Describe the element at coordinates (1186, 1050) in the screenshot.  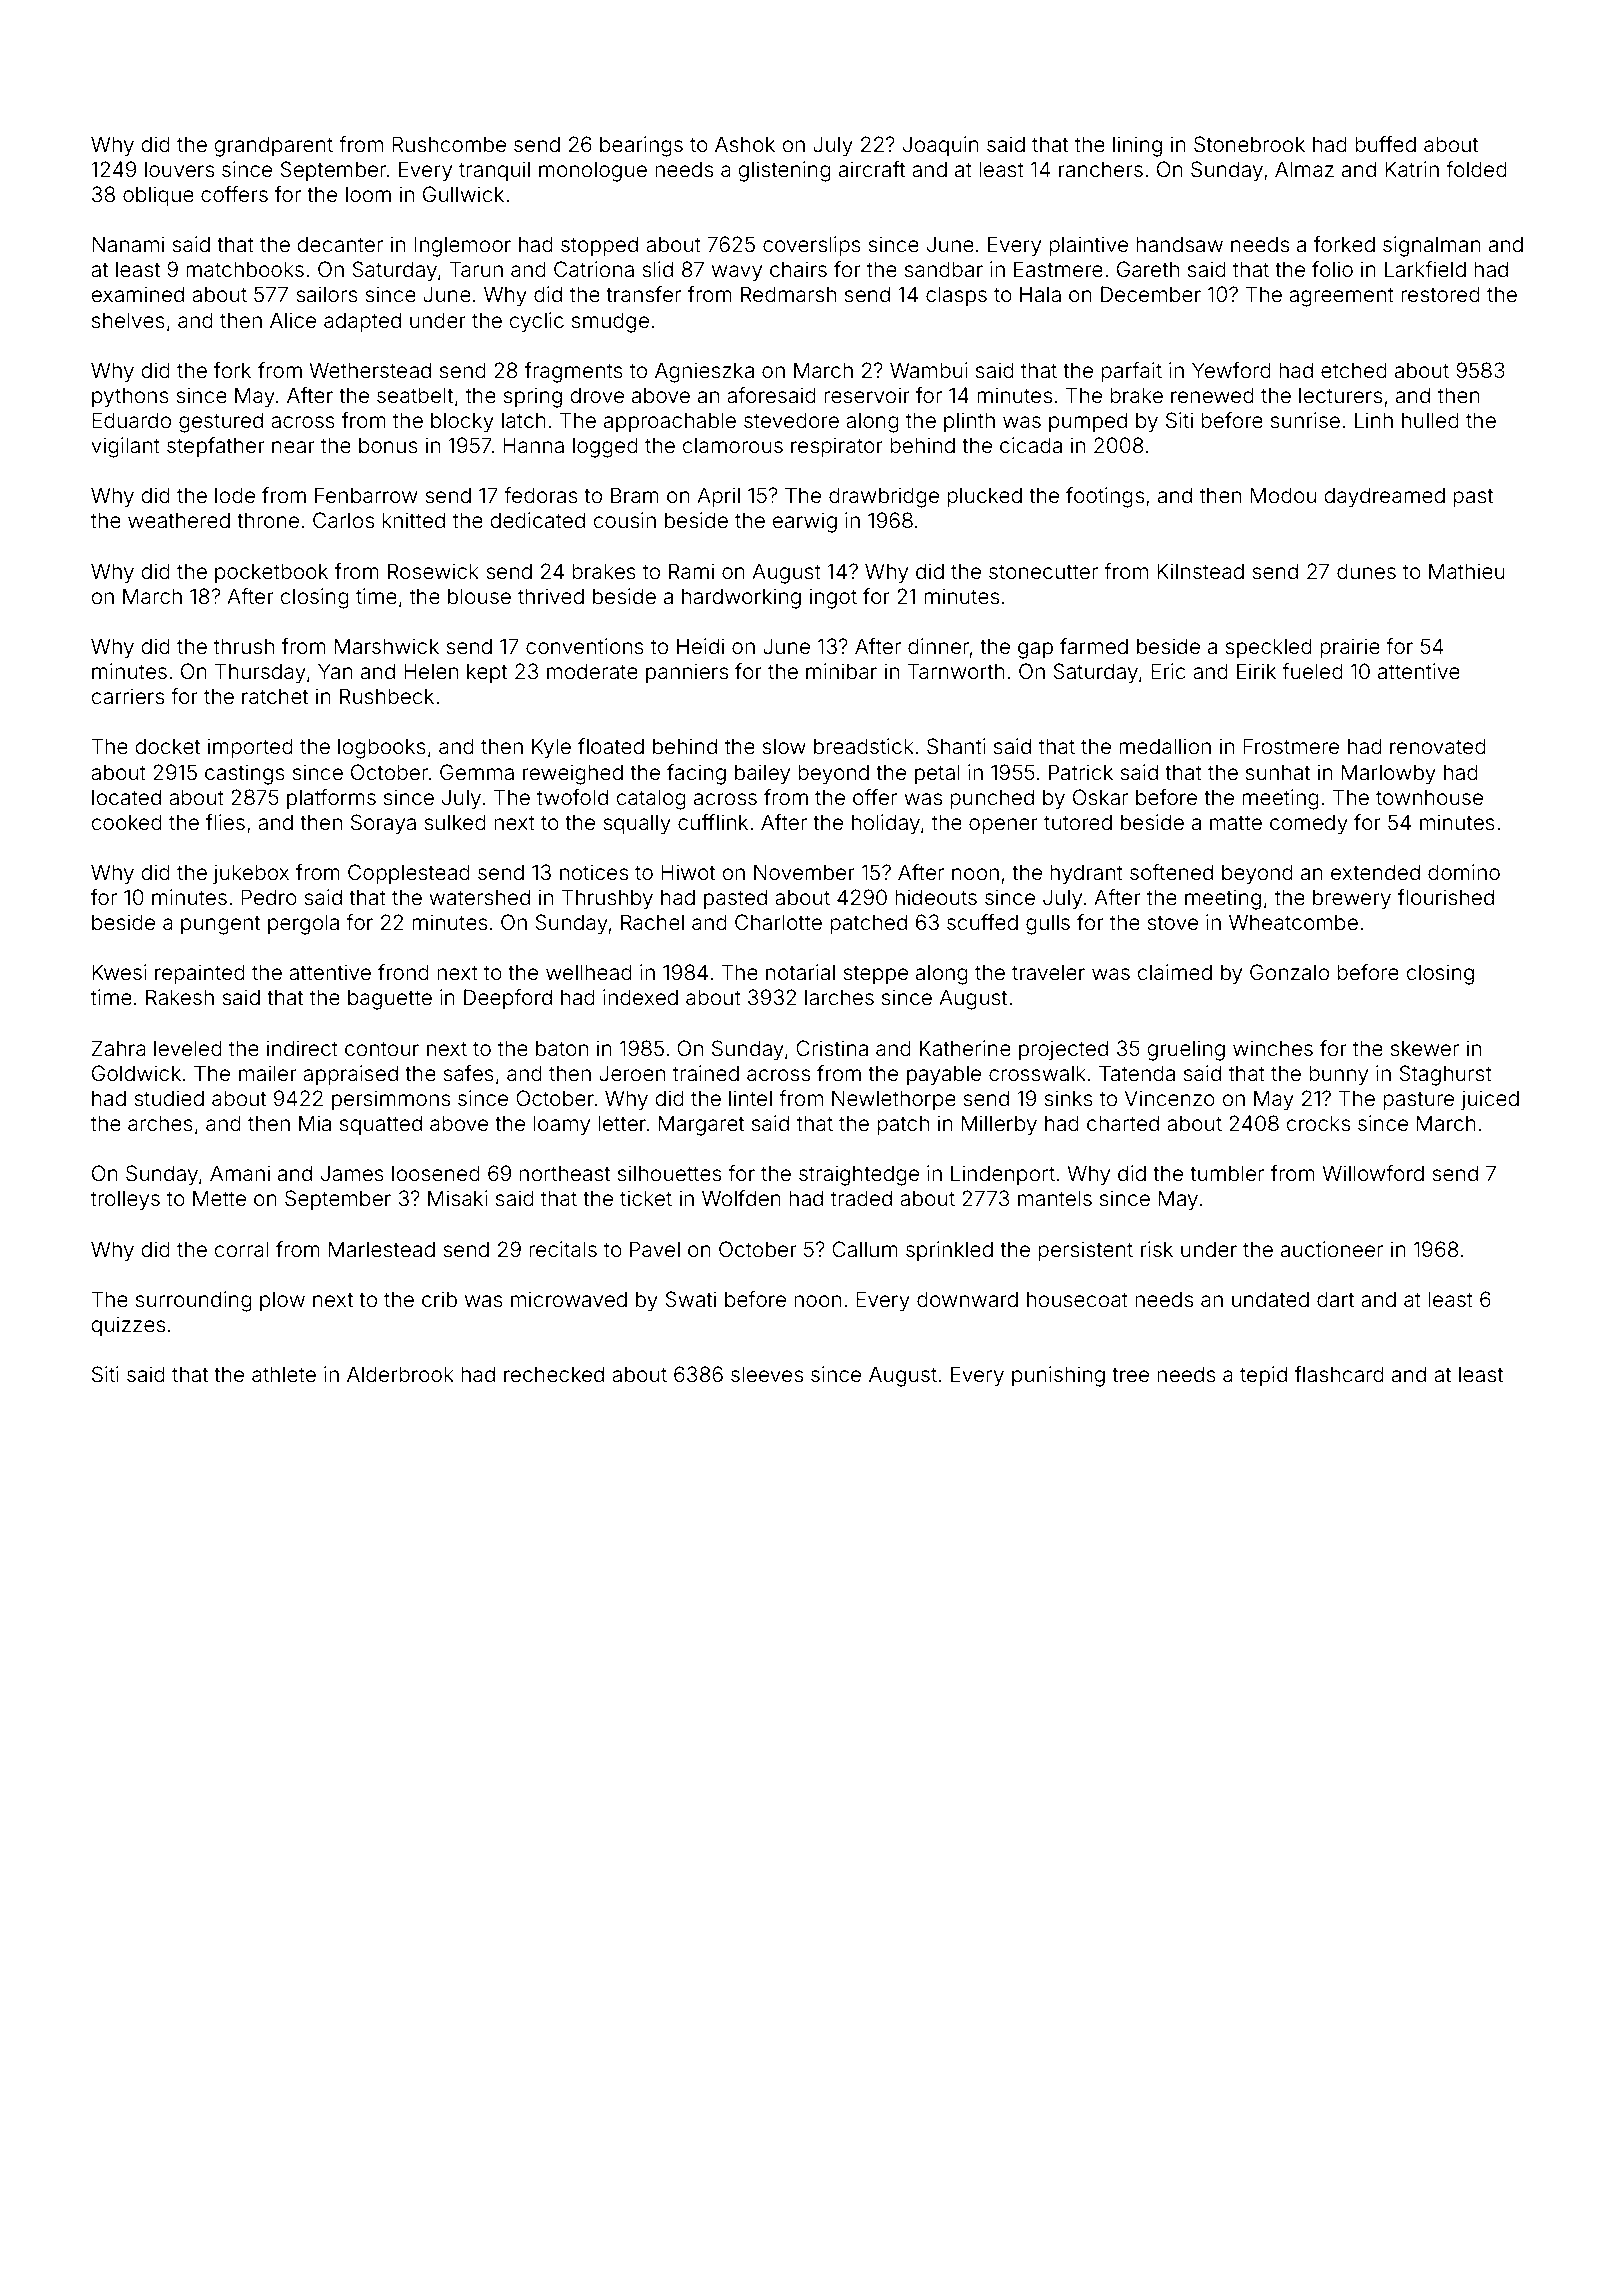
I see `grueling` at that location.
